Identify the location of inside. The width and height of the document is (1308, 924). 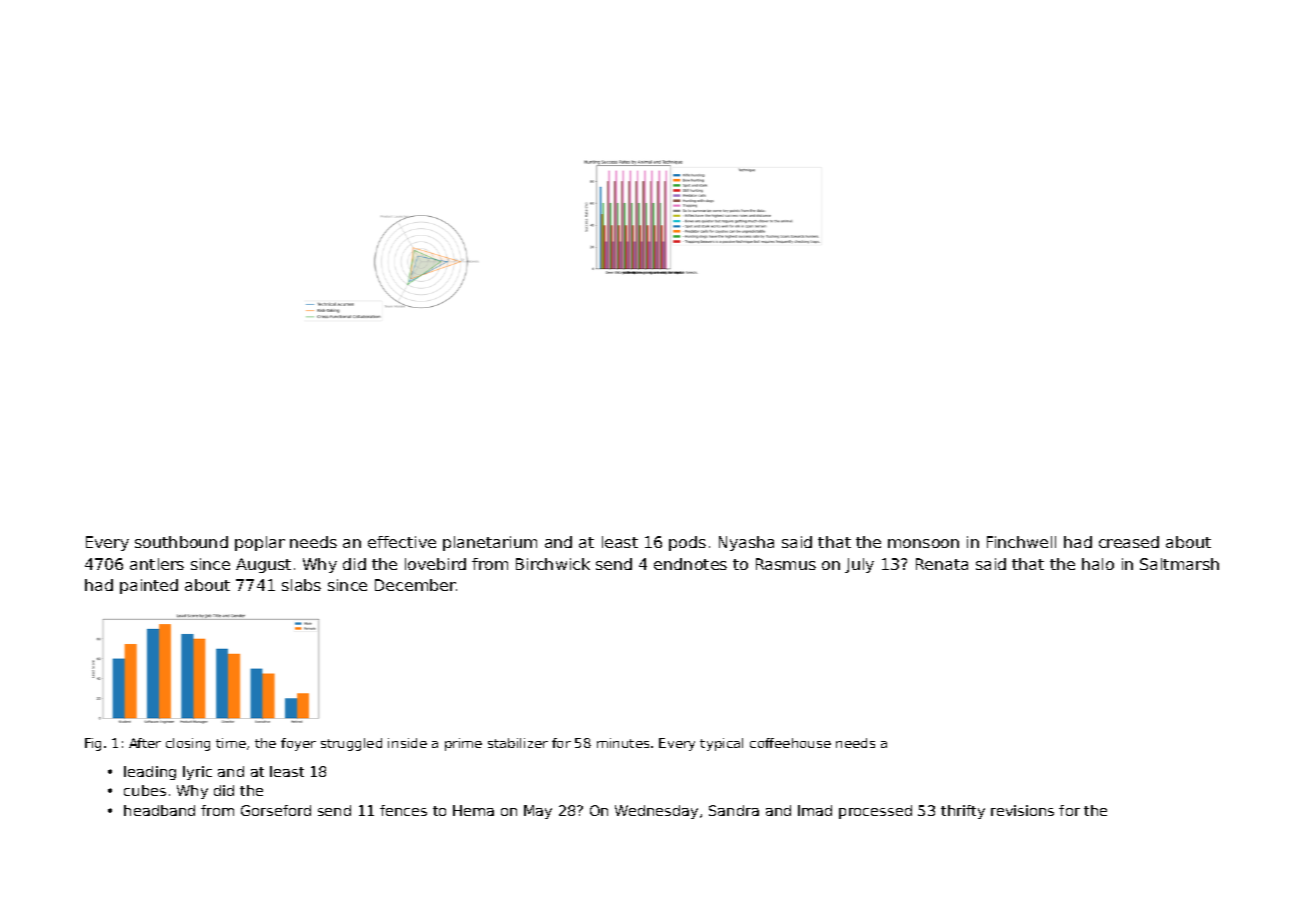
(407, 743).
